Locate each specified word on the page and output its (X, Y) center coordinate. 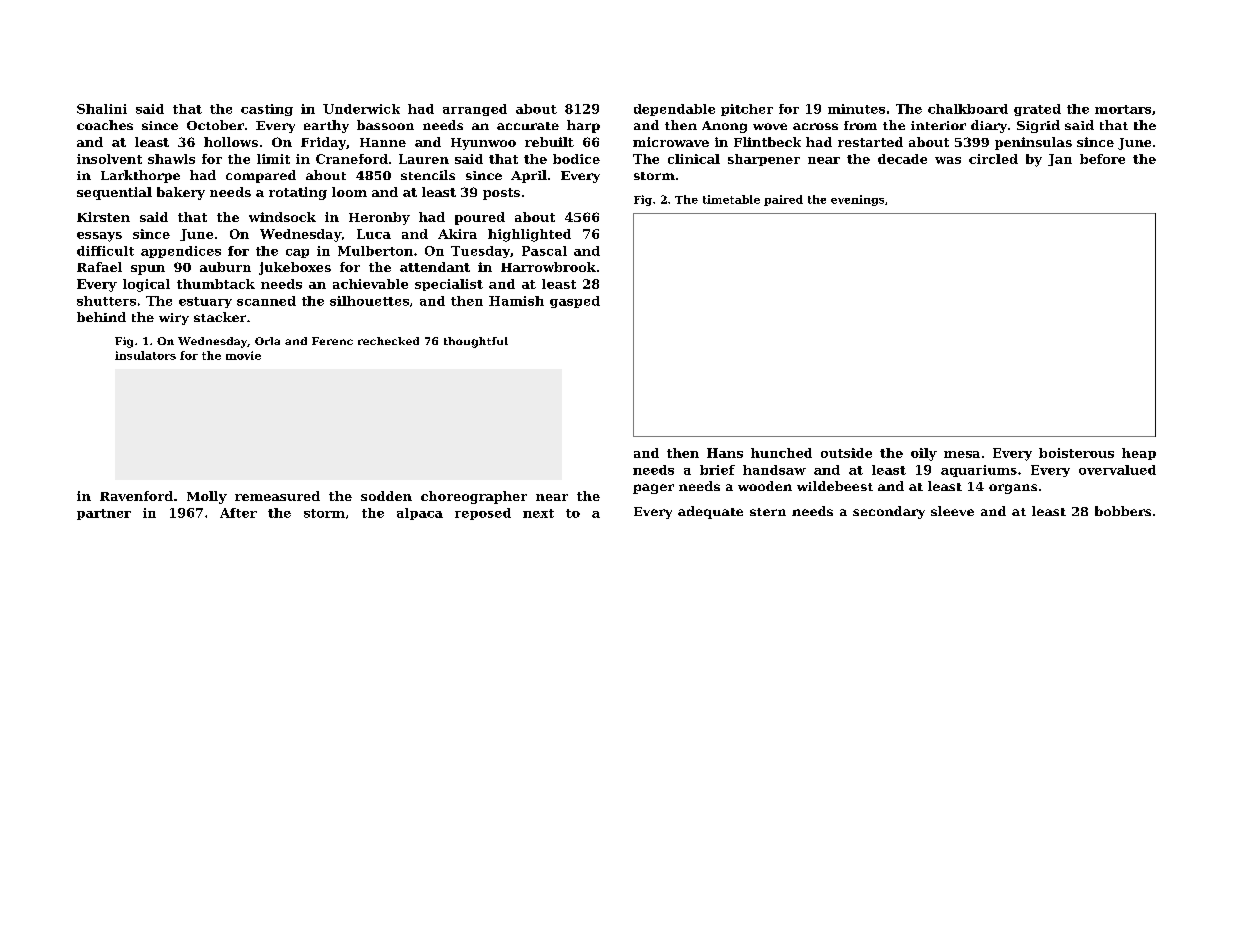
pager (653, 489)
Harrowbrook (548, 267)
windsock (282, 217)
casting (267, 110)
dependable (674, 110)
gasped (575, 302)
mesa (962, 454)
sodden (386, 496)
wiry (174, 319)
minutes (856, 109)
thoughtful (476, 342)
